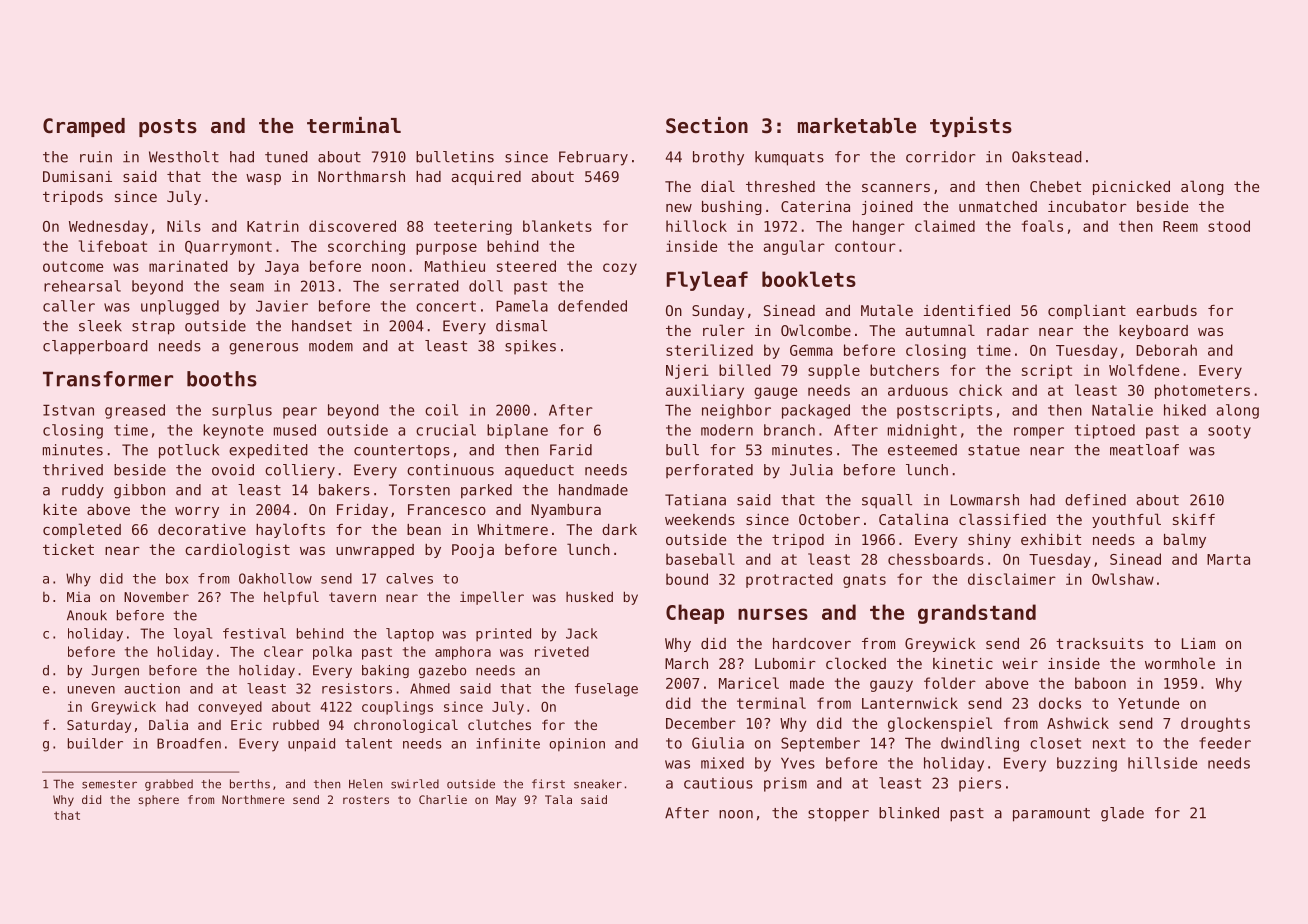 The height and width of the page is (924, 1308). I want to click on classified, so click(1002, 519).
